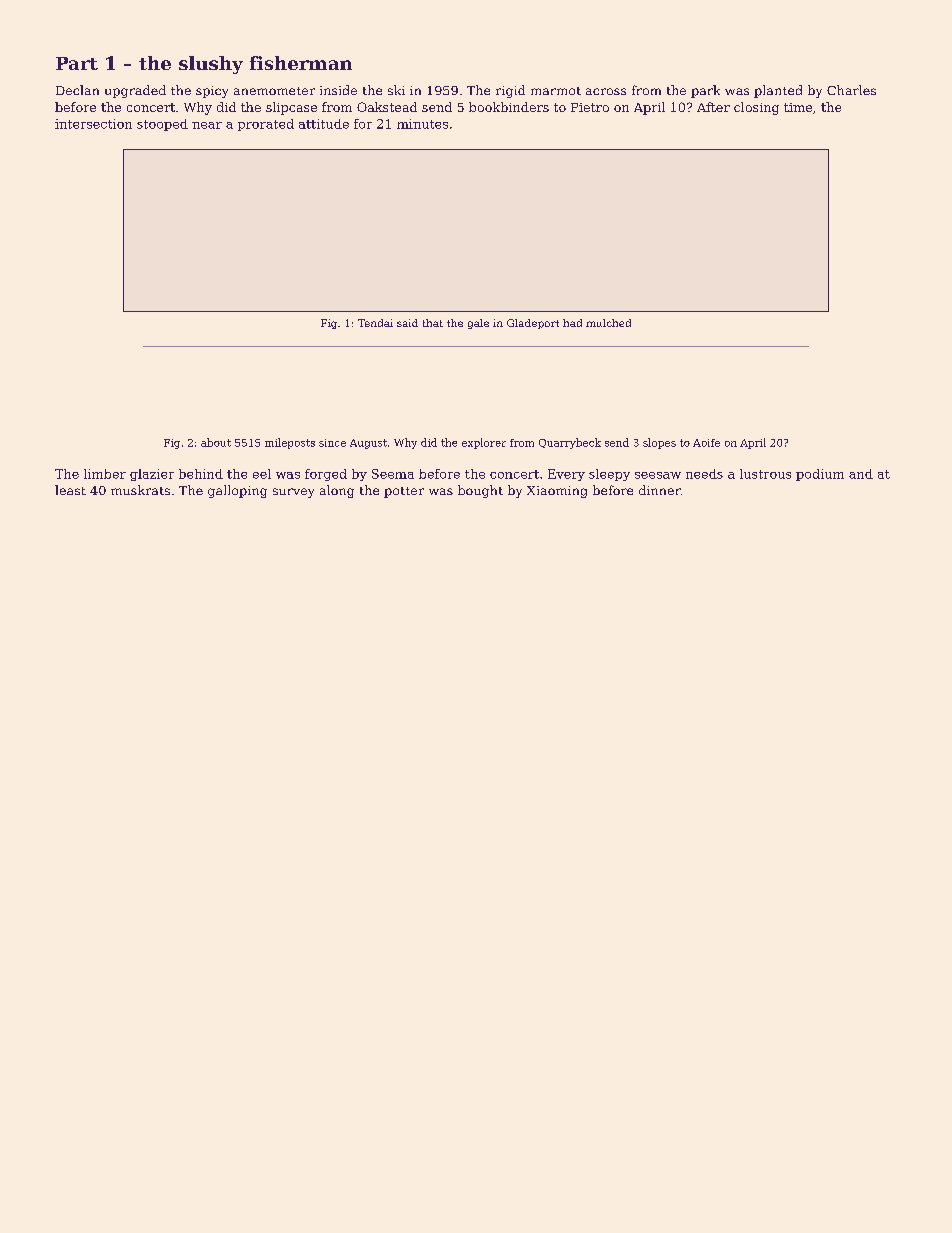  What do you see at coordinates (422, 124) in the image?
I see `minutes` at bounding box center [422, 124].
